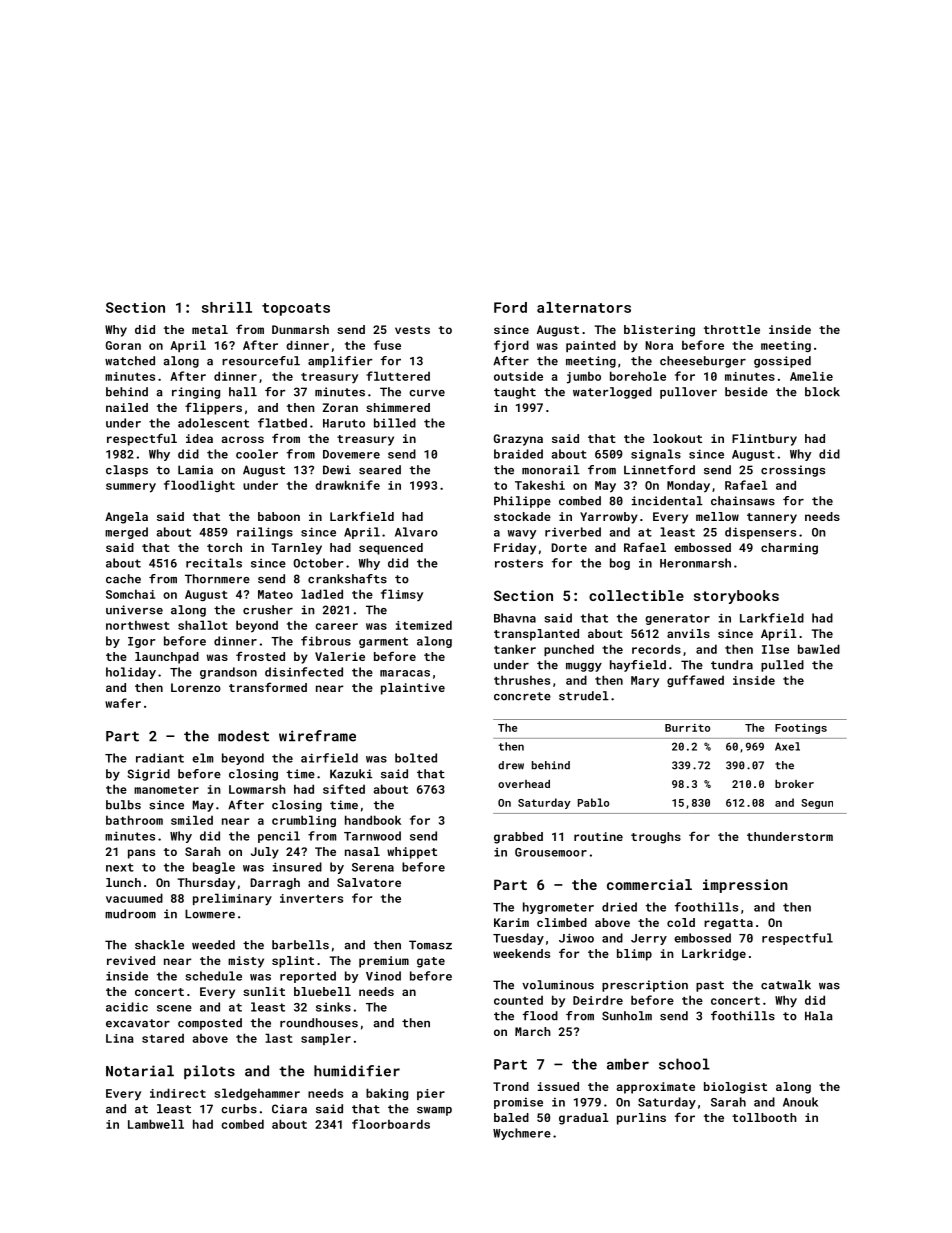 The height and width of the page is (1233, 952). Describe the element at coordinates (296, 309) in the page. I see `topcoats` at that location.
